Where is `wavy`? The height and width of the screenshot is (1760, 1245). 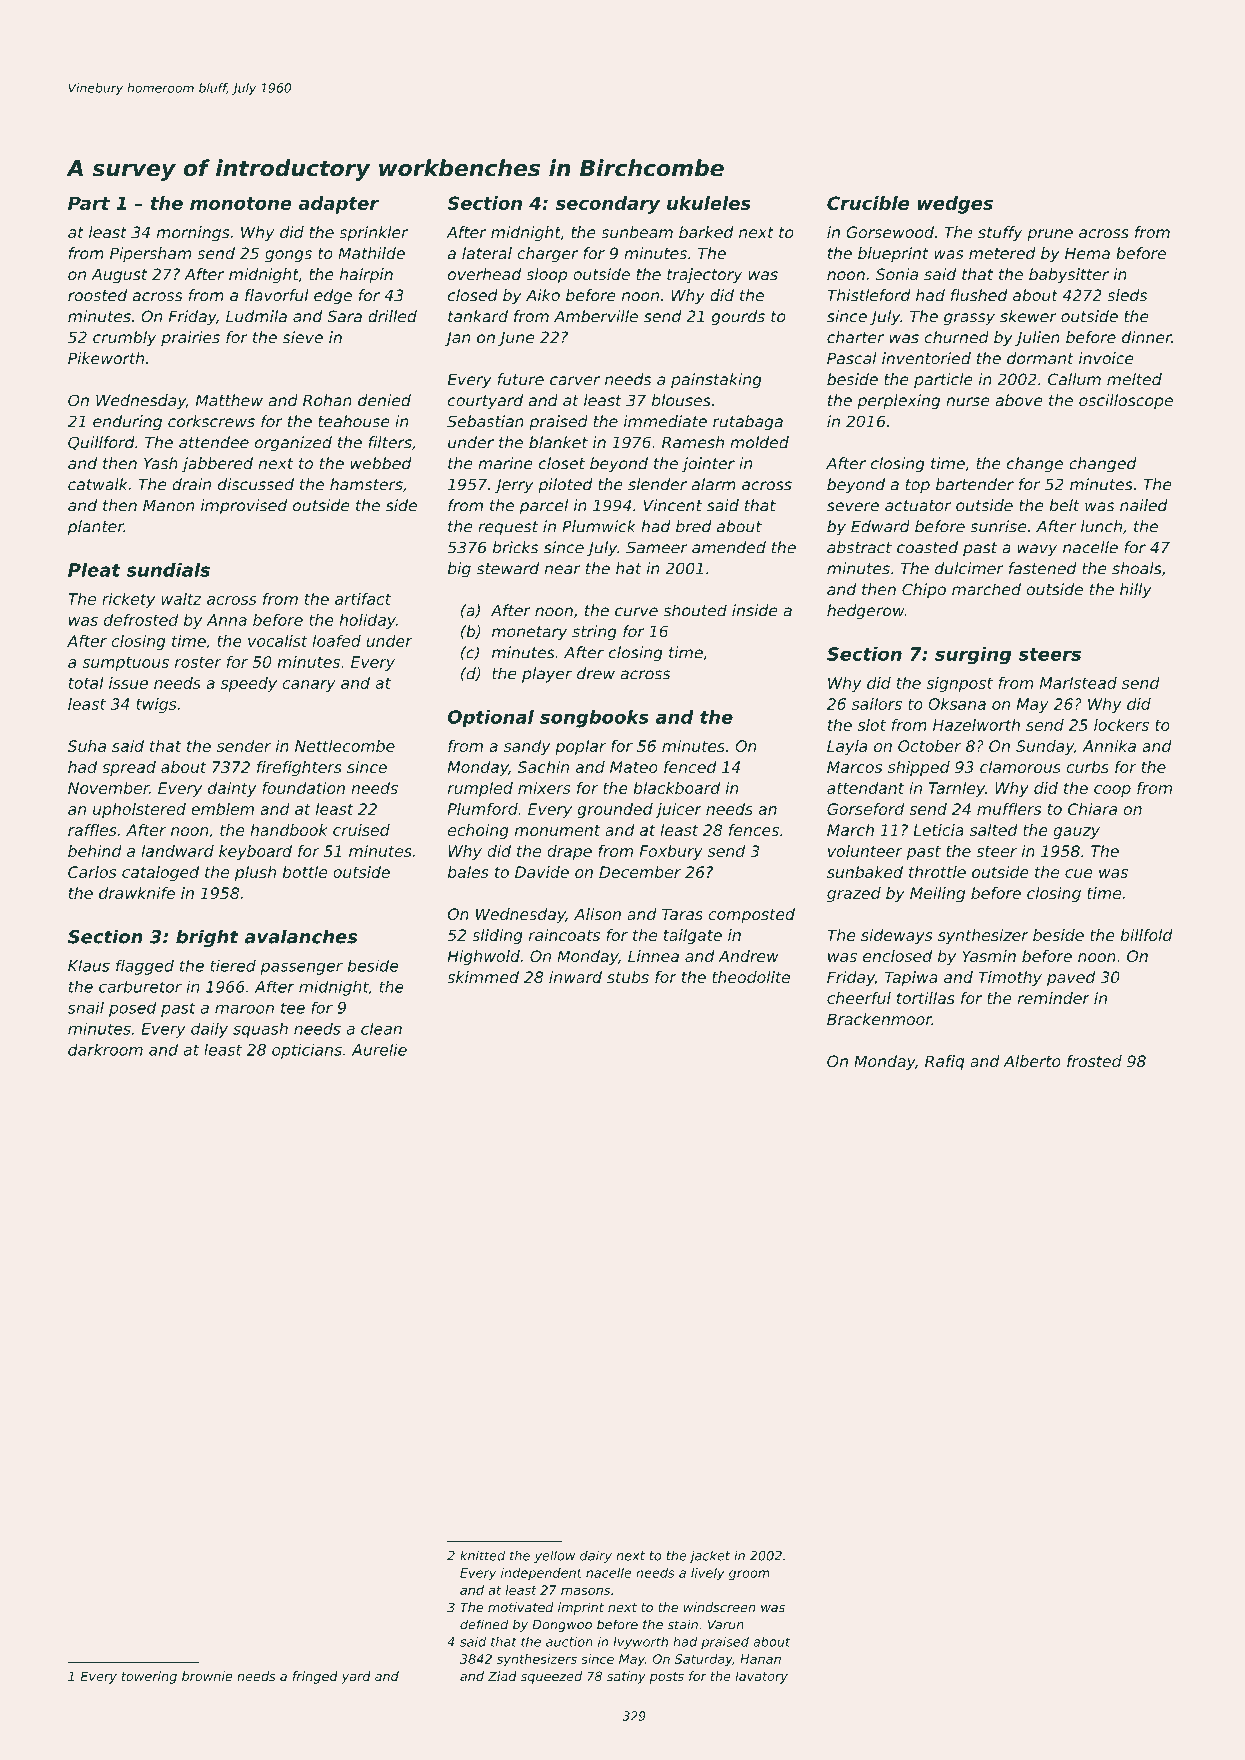 wavy is located at coordinates (1037, 550).
